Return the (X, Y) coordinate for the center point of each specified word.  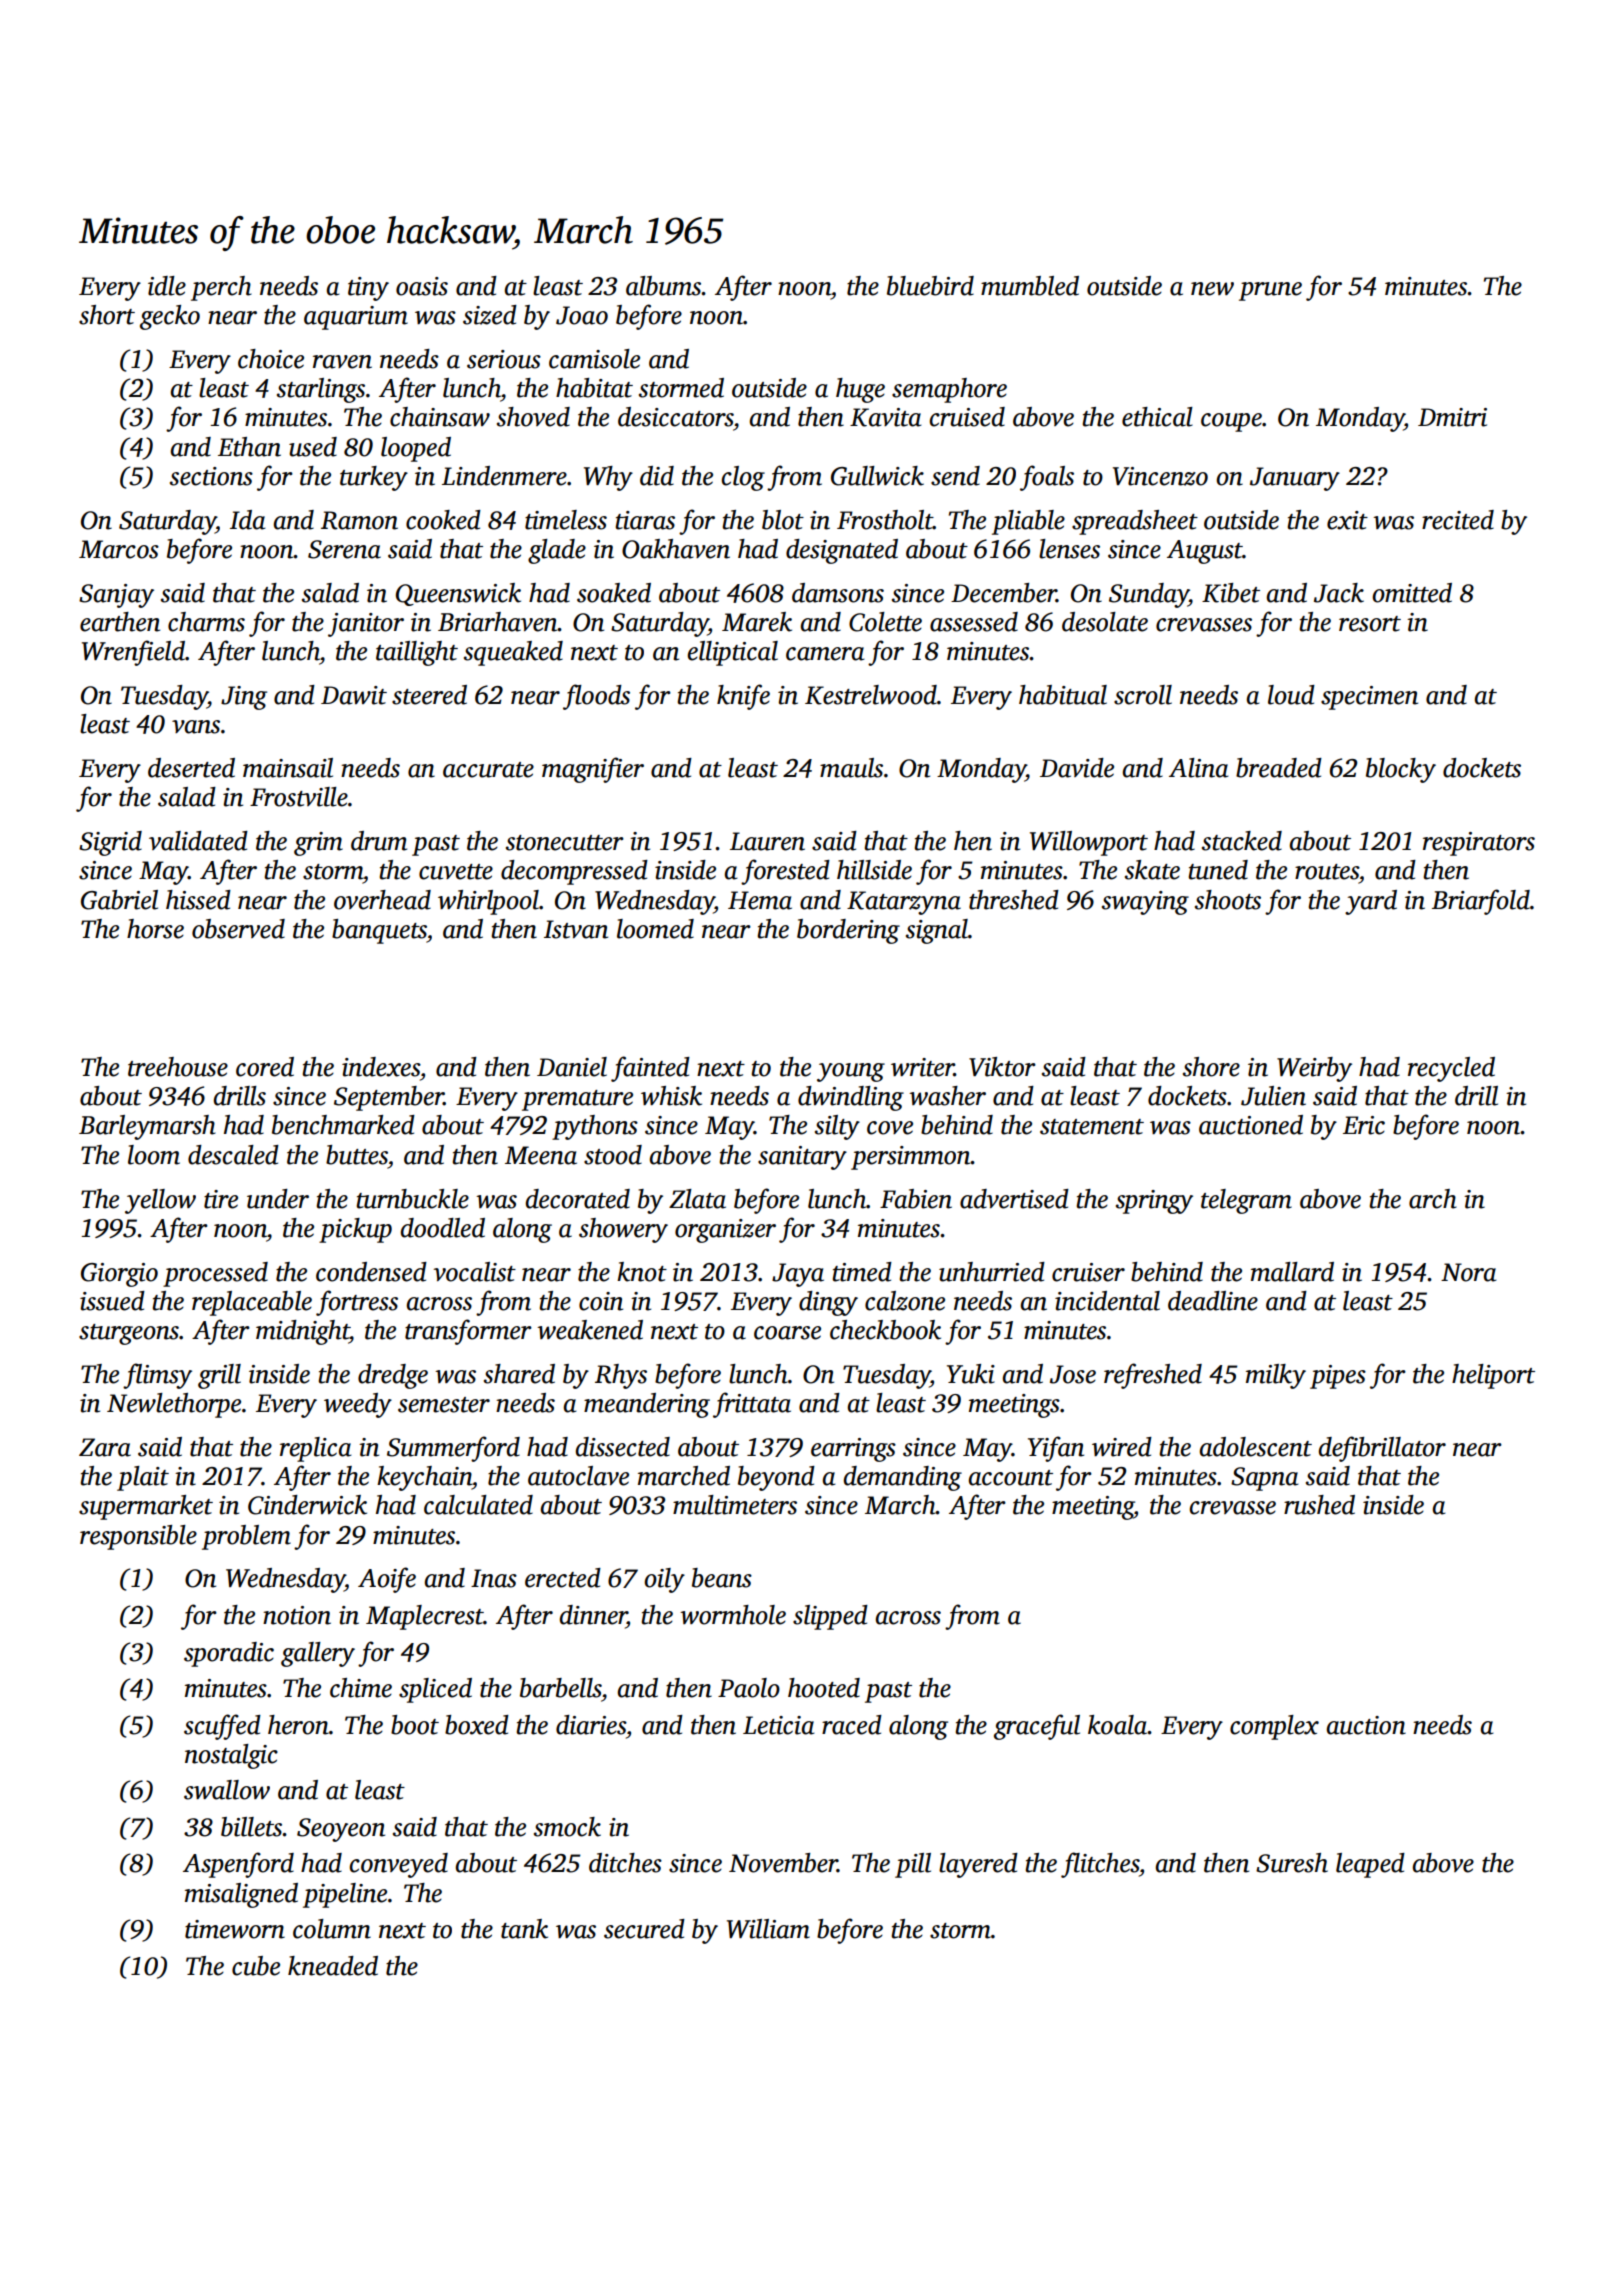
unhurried (992, 1272)
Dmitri (1452, 417)
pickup (355, 1230)
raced (852, 1725)
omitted (1412, 593)
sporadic (229, 1654)
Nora (1469, 1272)
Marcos (119, 549)
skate (1152, 870)
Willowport (1089, 843)
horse (155, 929)
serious (504, 359)
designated (842, 551)
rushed (1319, 1505)
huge (860, 390)
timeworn (235, 1929)
